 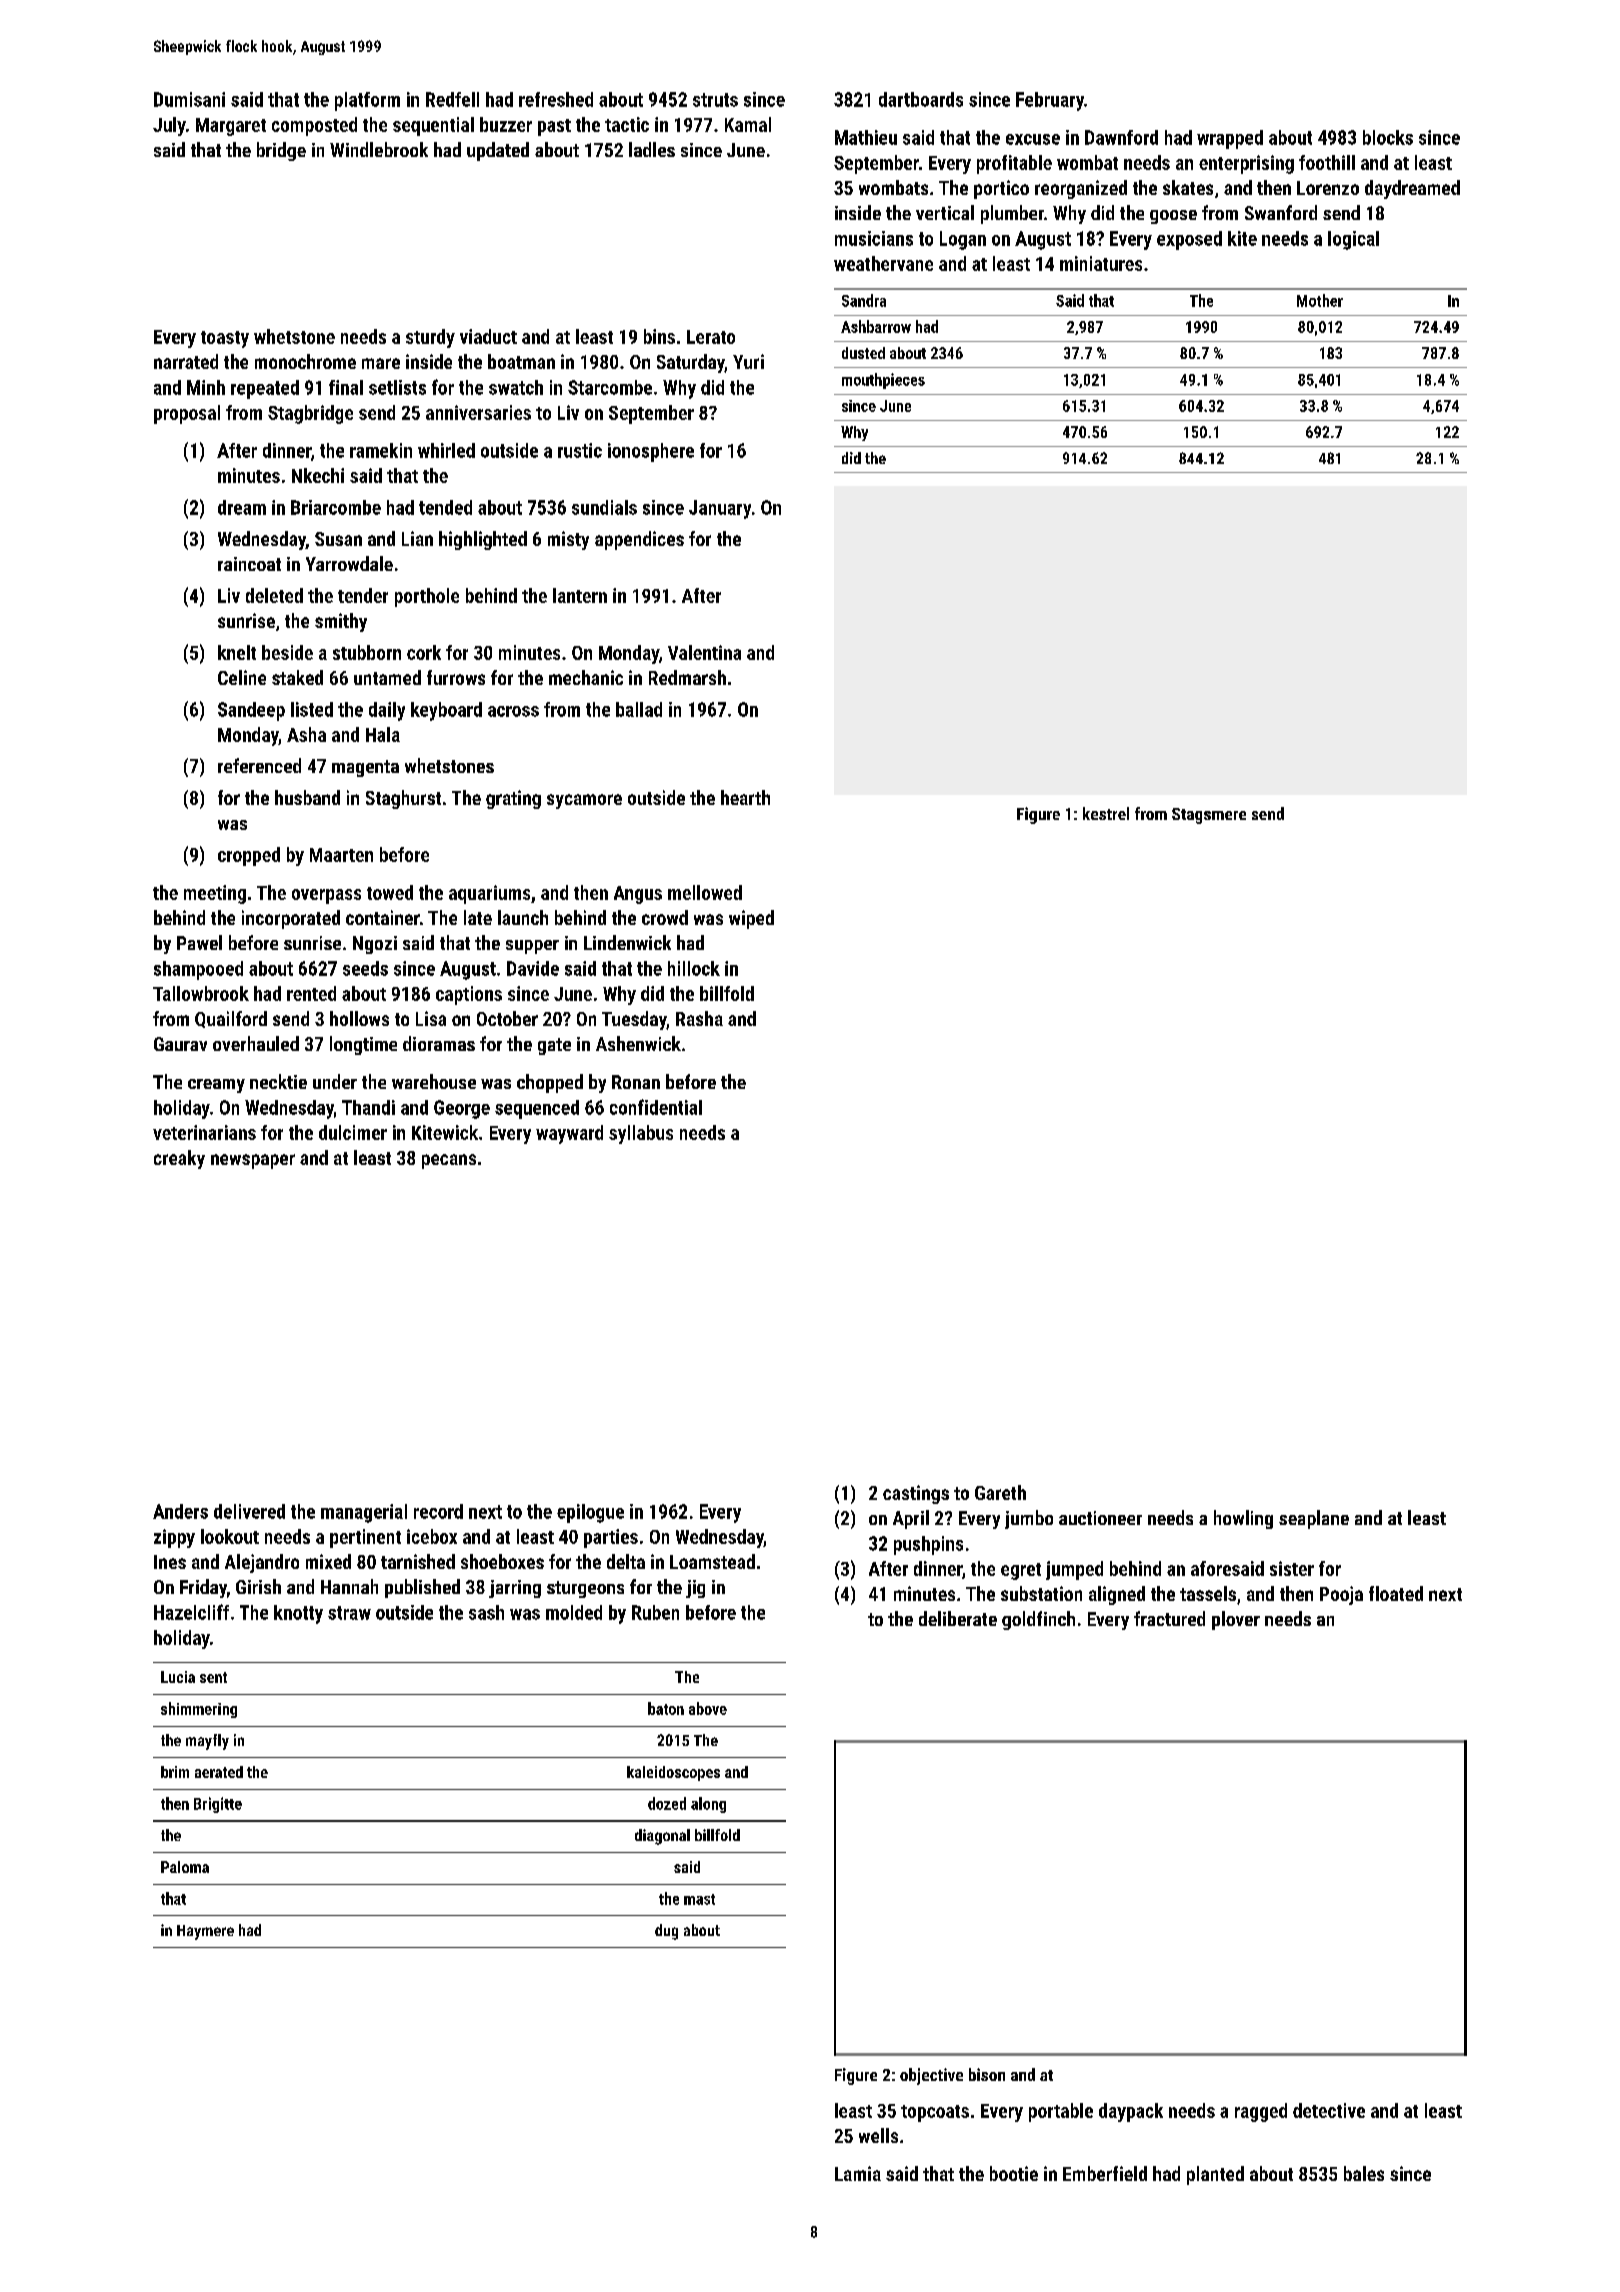 What do you see at coordinates (215, 894) in the screenshot?
I see `meeting` at bounding box center [215, 894].
